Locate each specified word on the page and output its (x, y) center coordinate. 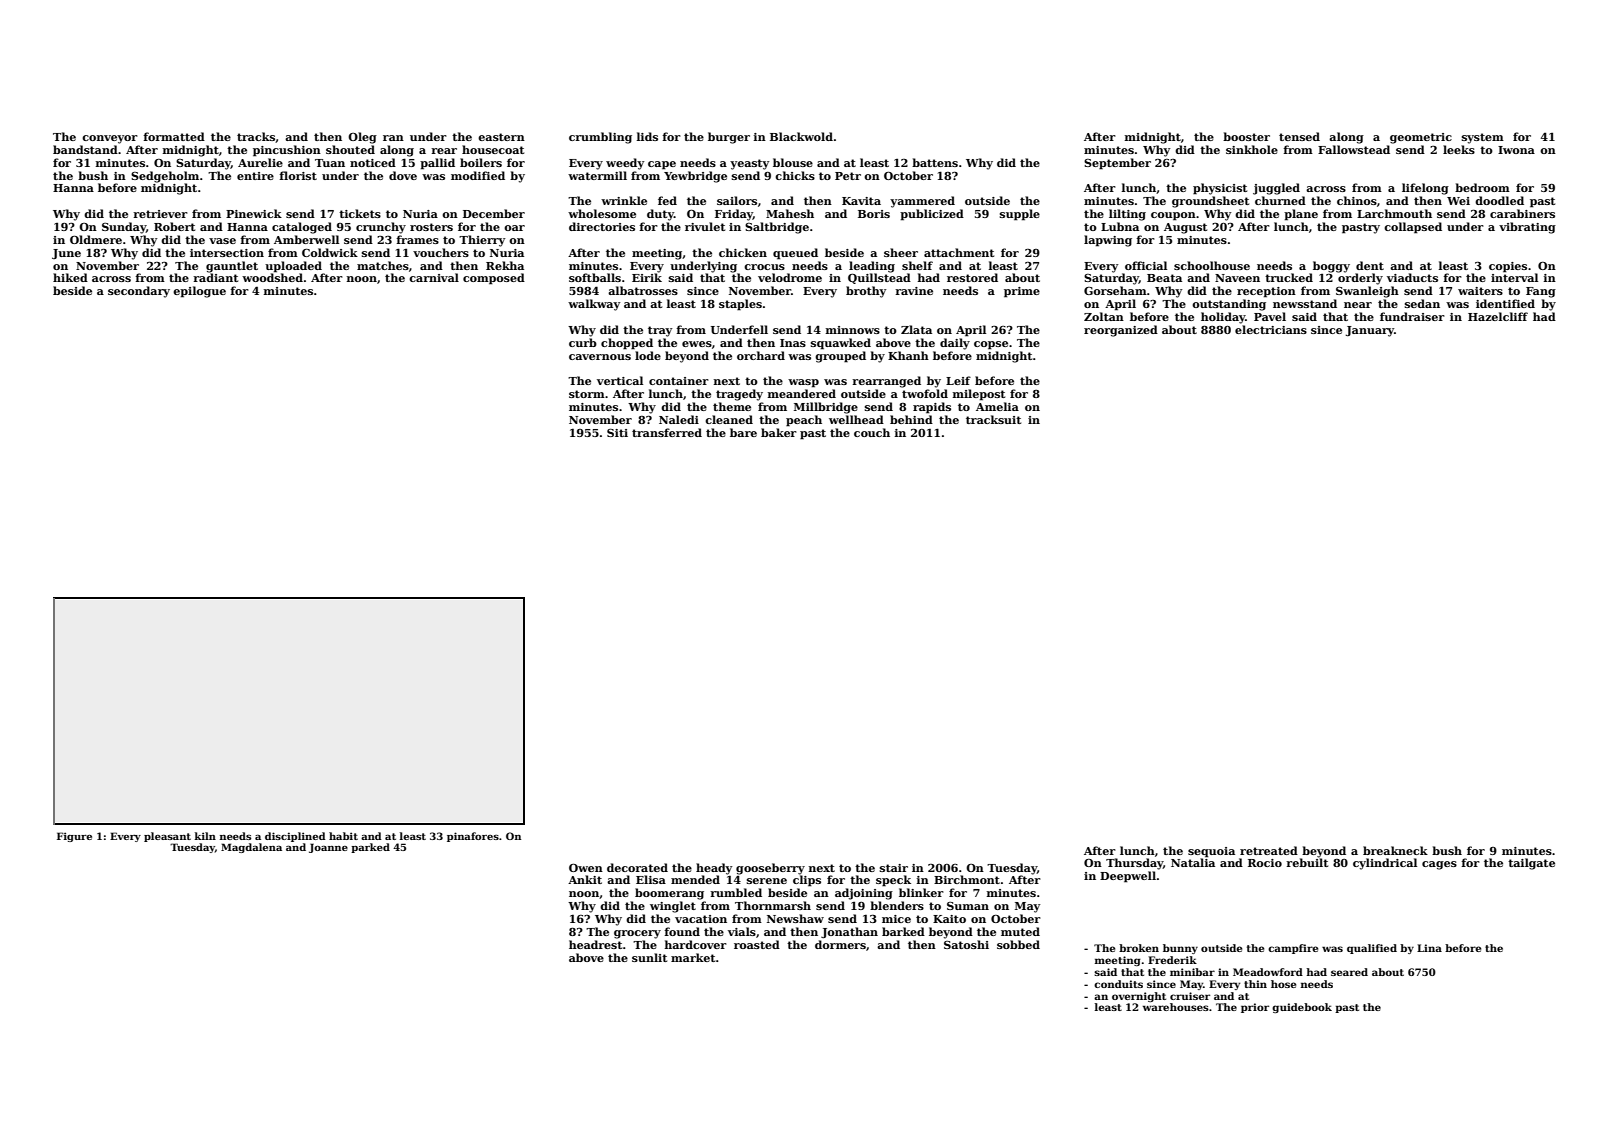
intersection (227, 253)
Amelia (997, 406)
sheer (901, 252)
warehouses (1176, 1007)
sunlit (649, 957)
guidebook (1302, 1008)
